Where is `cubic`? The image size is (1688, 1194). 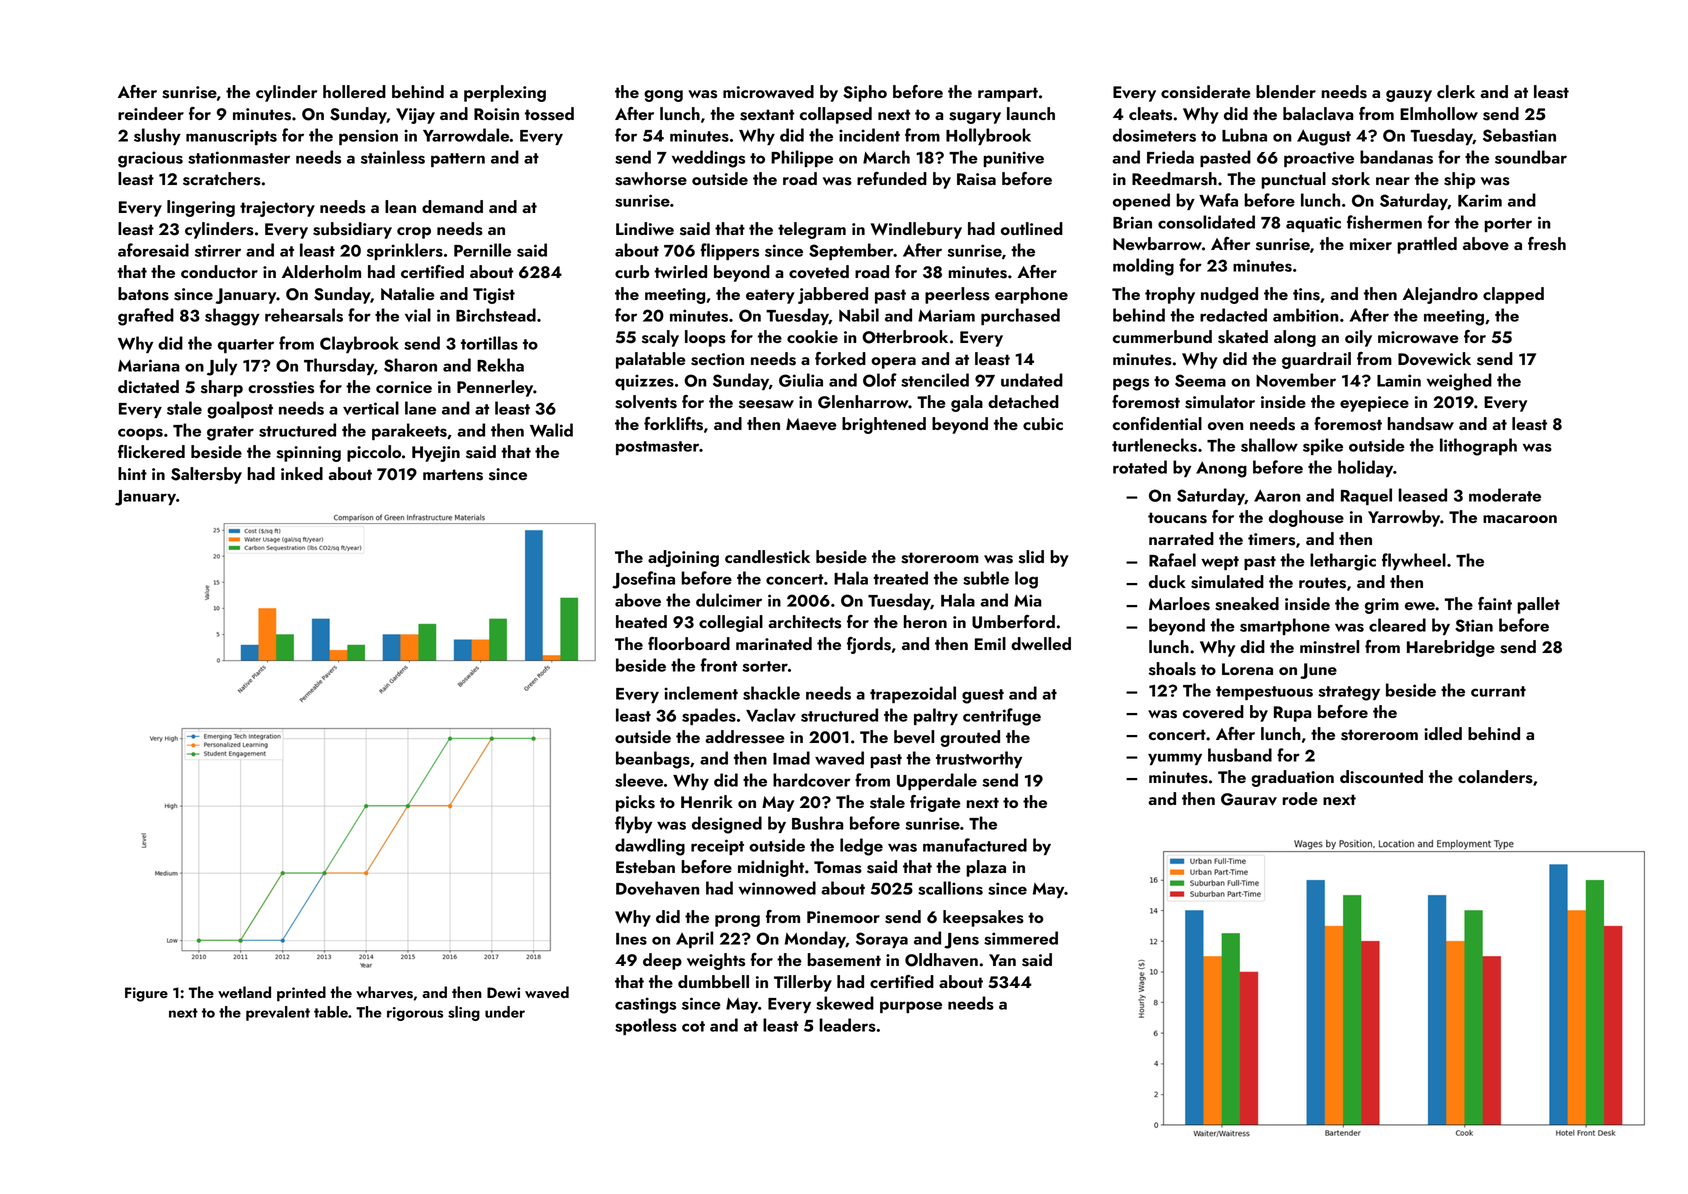 cubic is located at coordinates (1043, 423).
